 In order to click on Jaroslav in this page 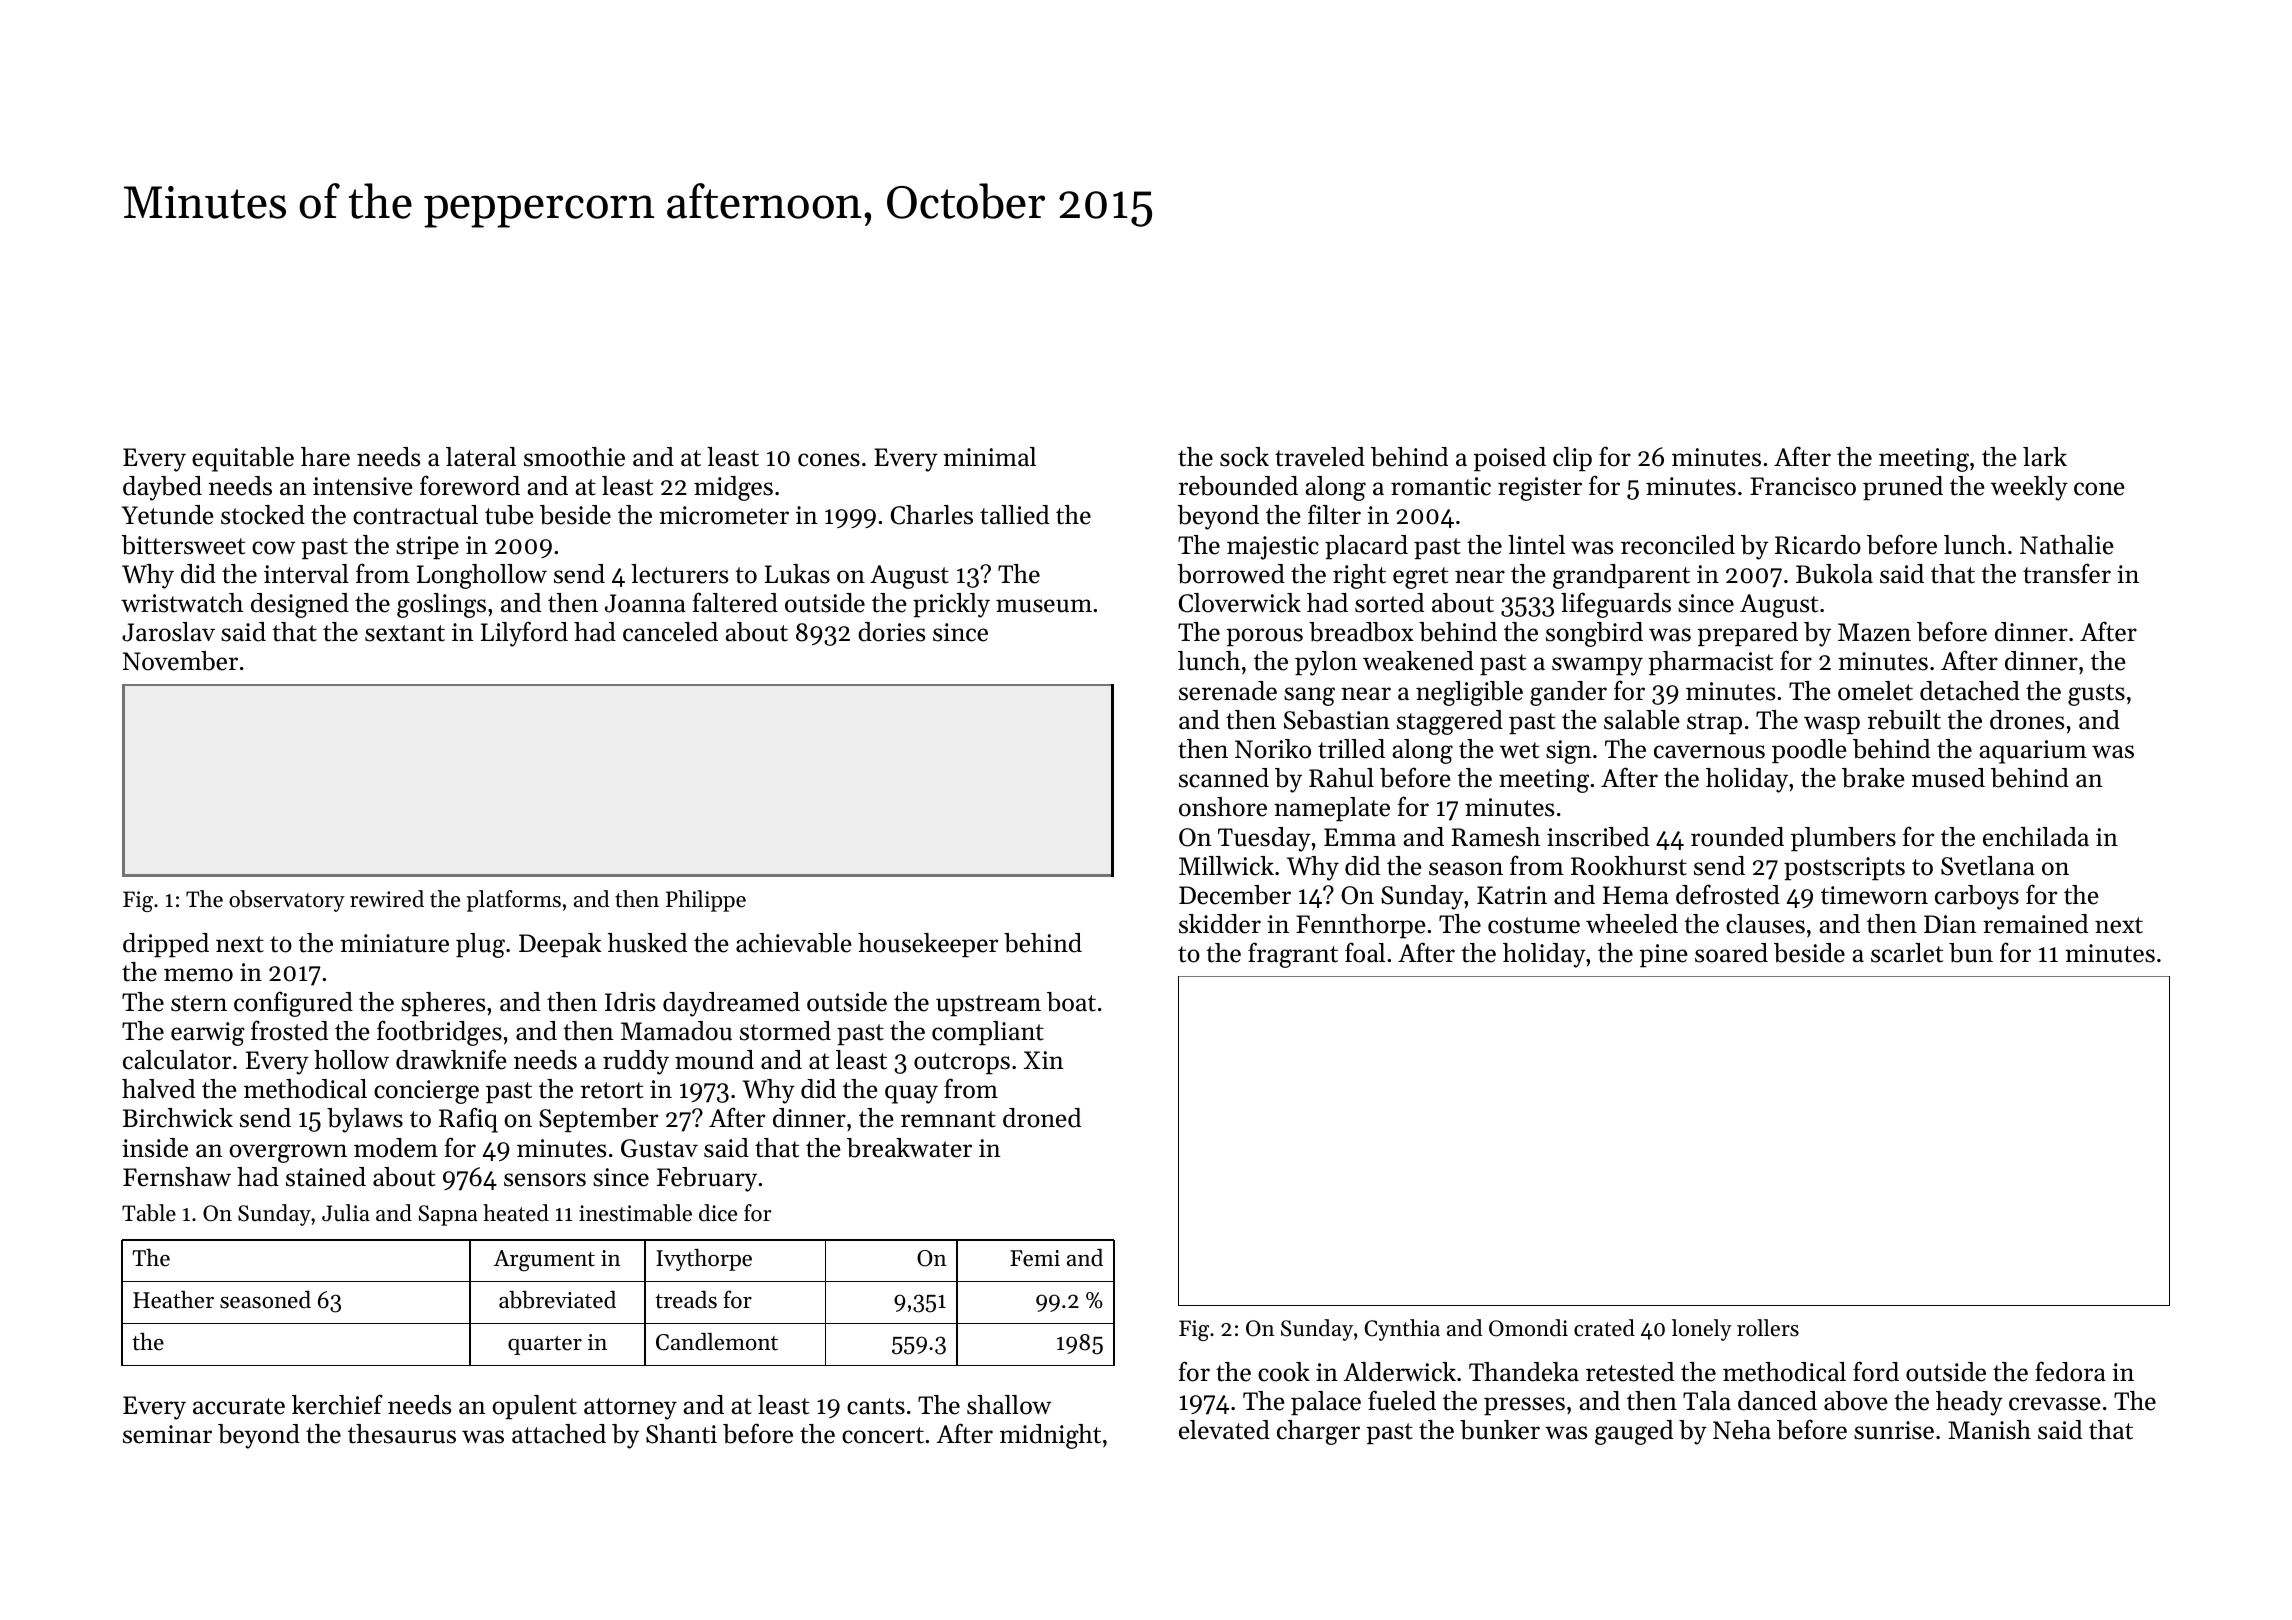, I will do `click(168, 632)`.
